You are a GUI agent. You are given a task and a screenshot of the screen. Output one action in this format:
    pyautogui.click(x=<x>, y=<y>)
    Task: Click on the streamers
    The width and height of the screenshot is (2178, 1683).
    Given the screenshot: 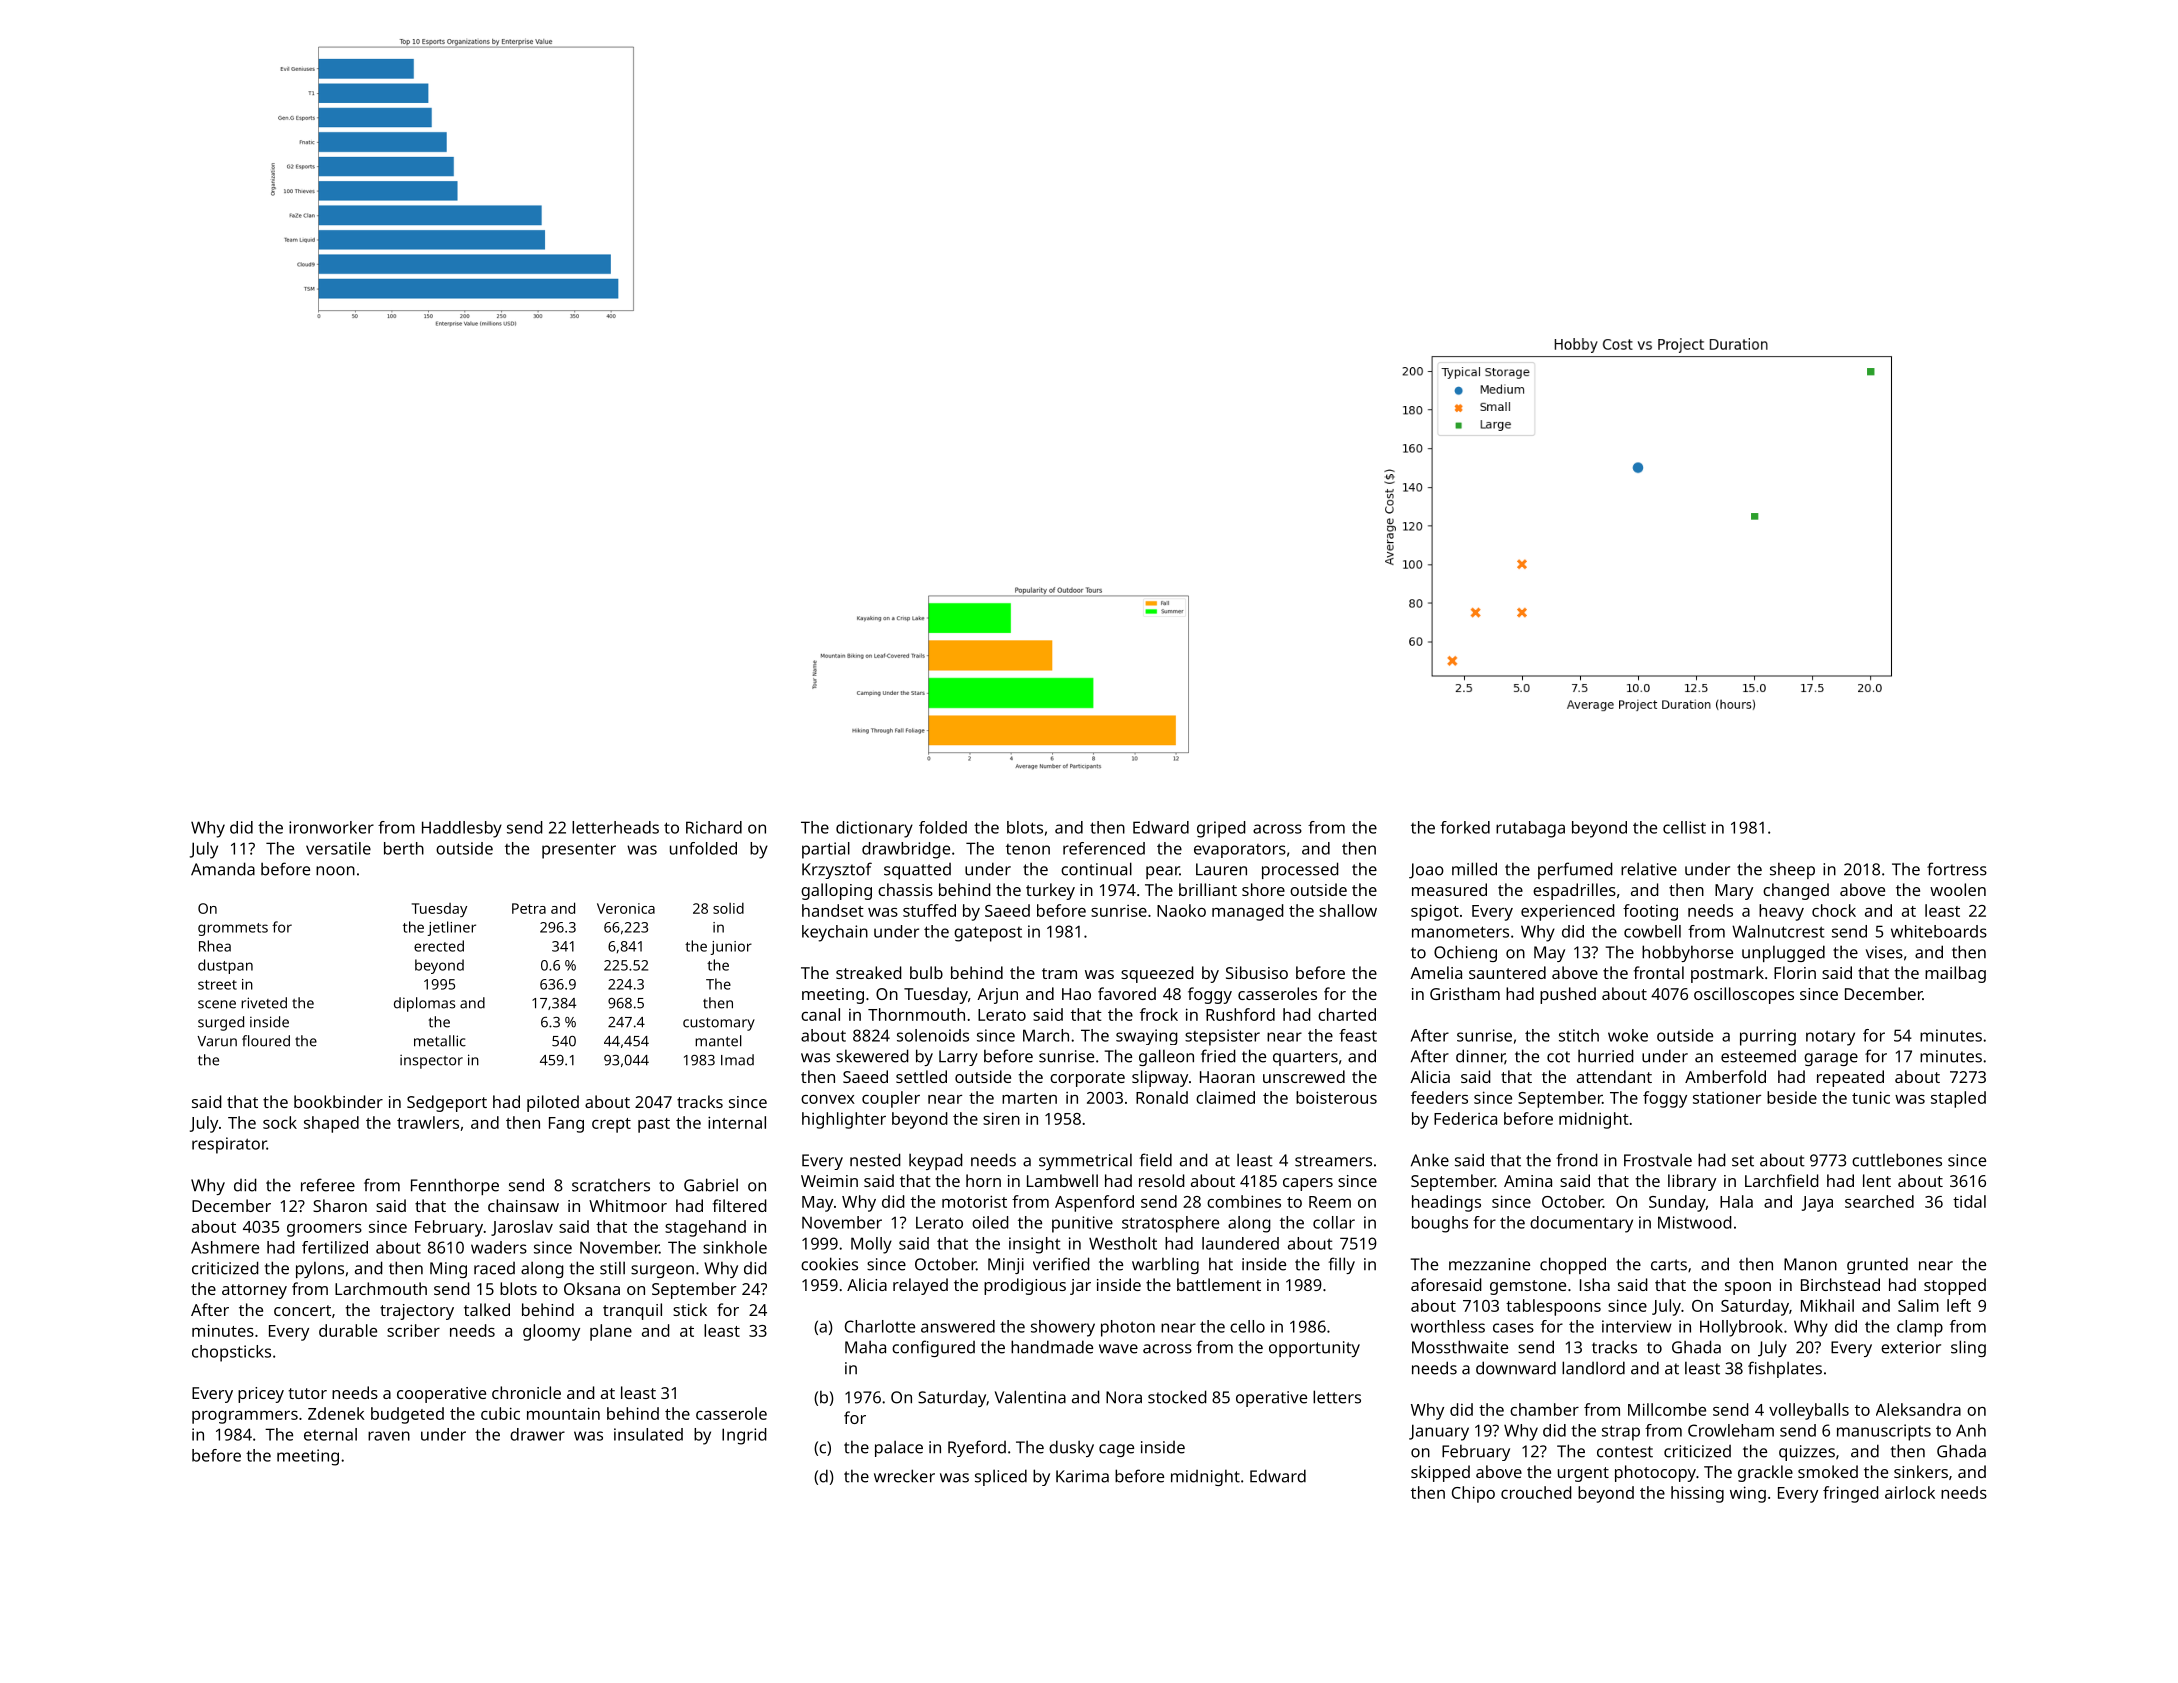 What is the action you would take?
    pyautogui.click(x=1333, y=1161)
